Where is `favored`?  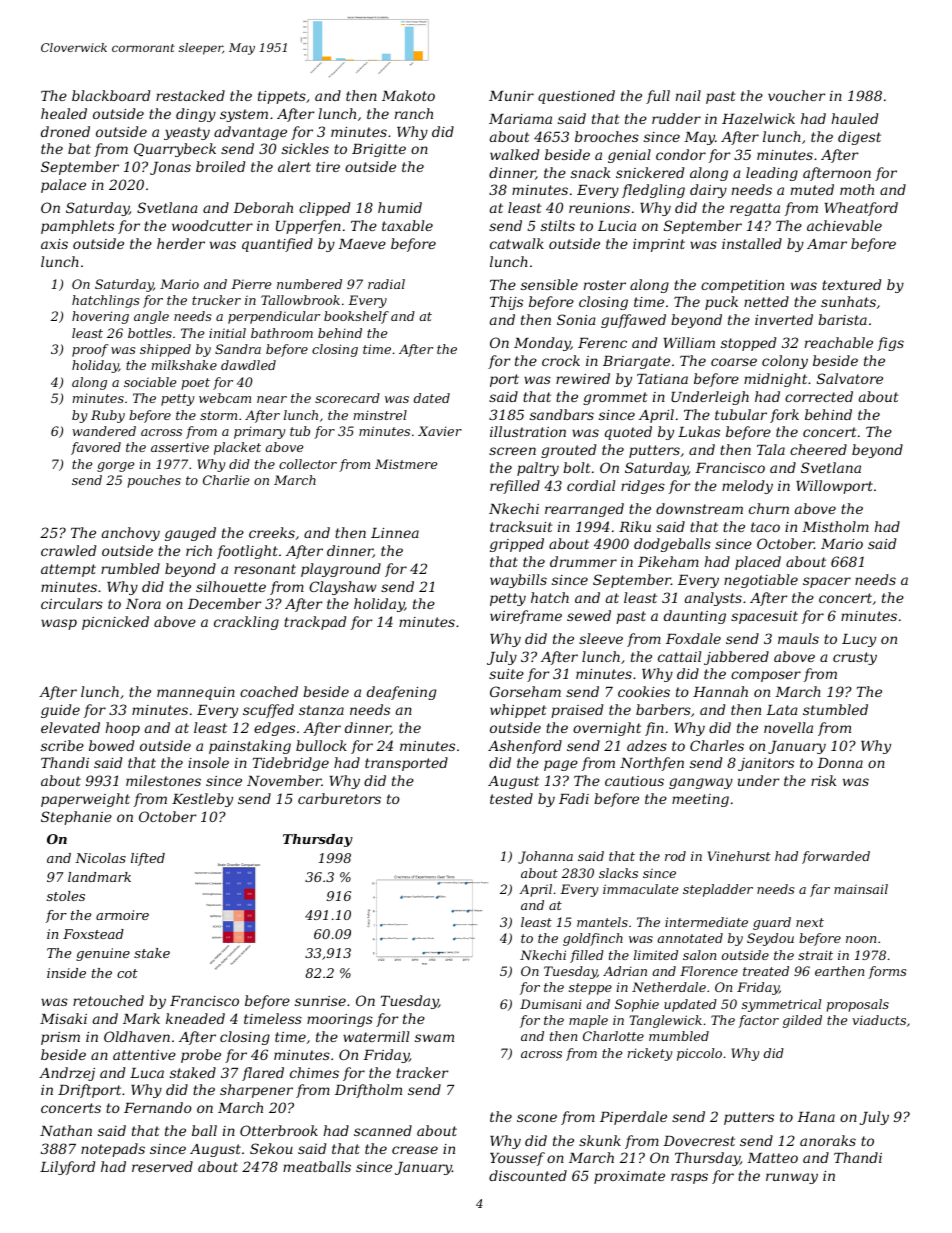
favored is located at coordinates (96, 448).
